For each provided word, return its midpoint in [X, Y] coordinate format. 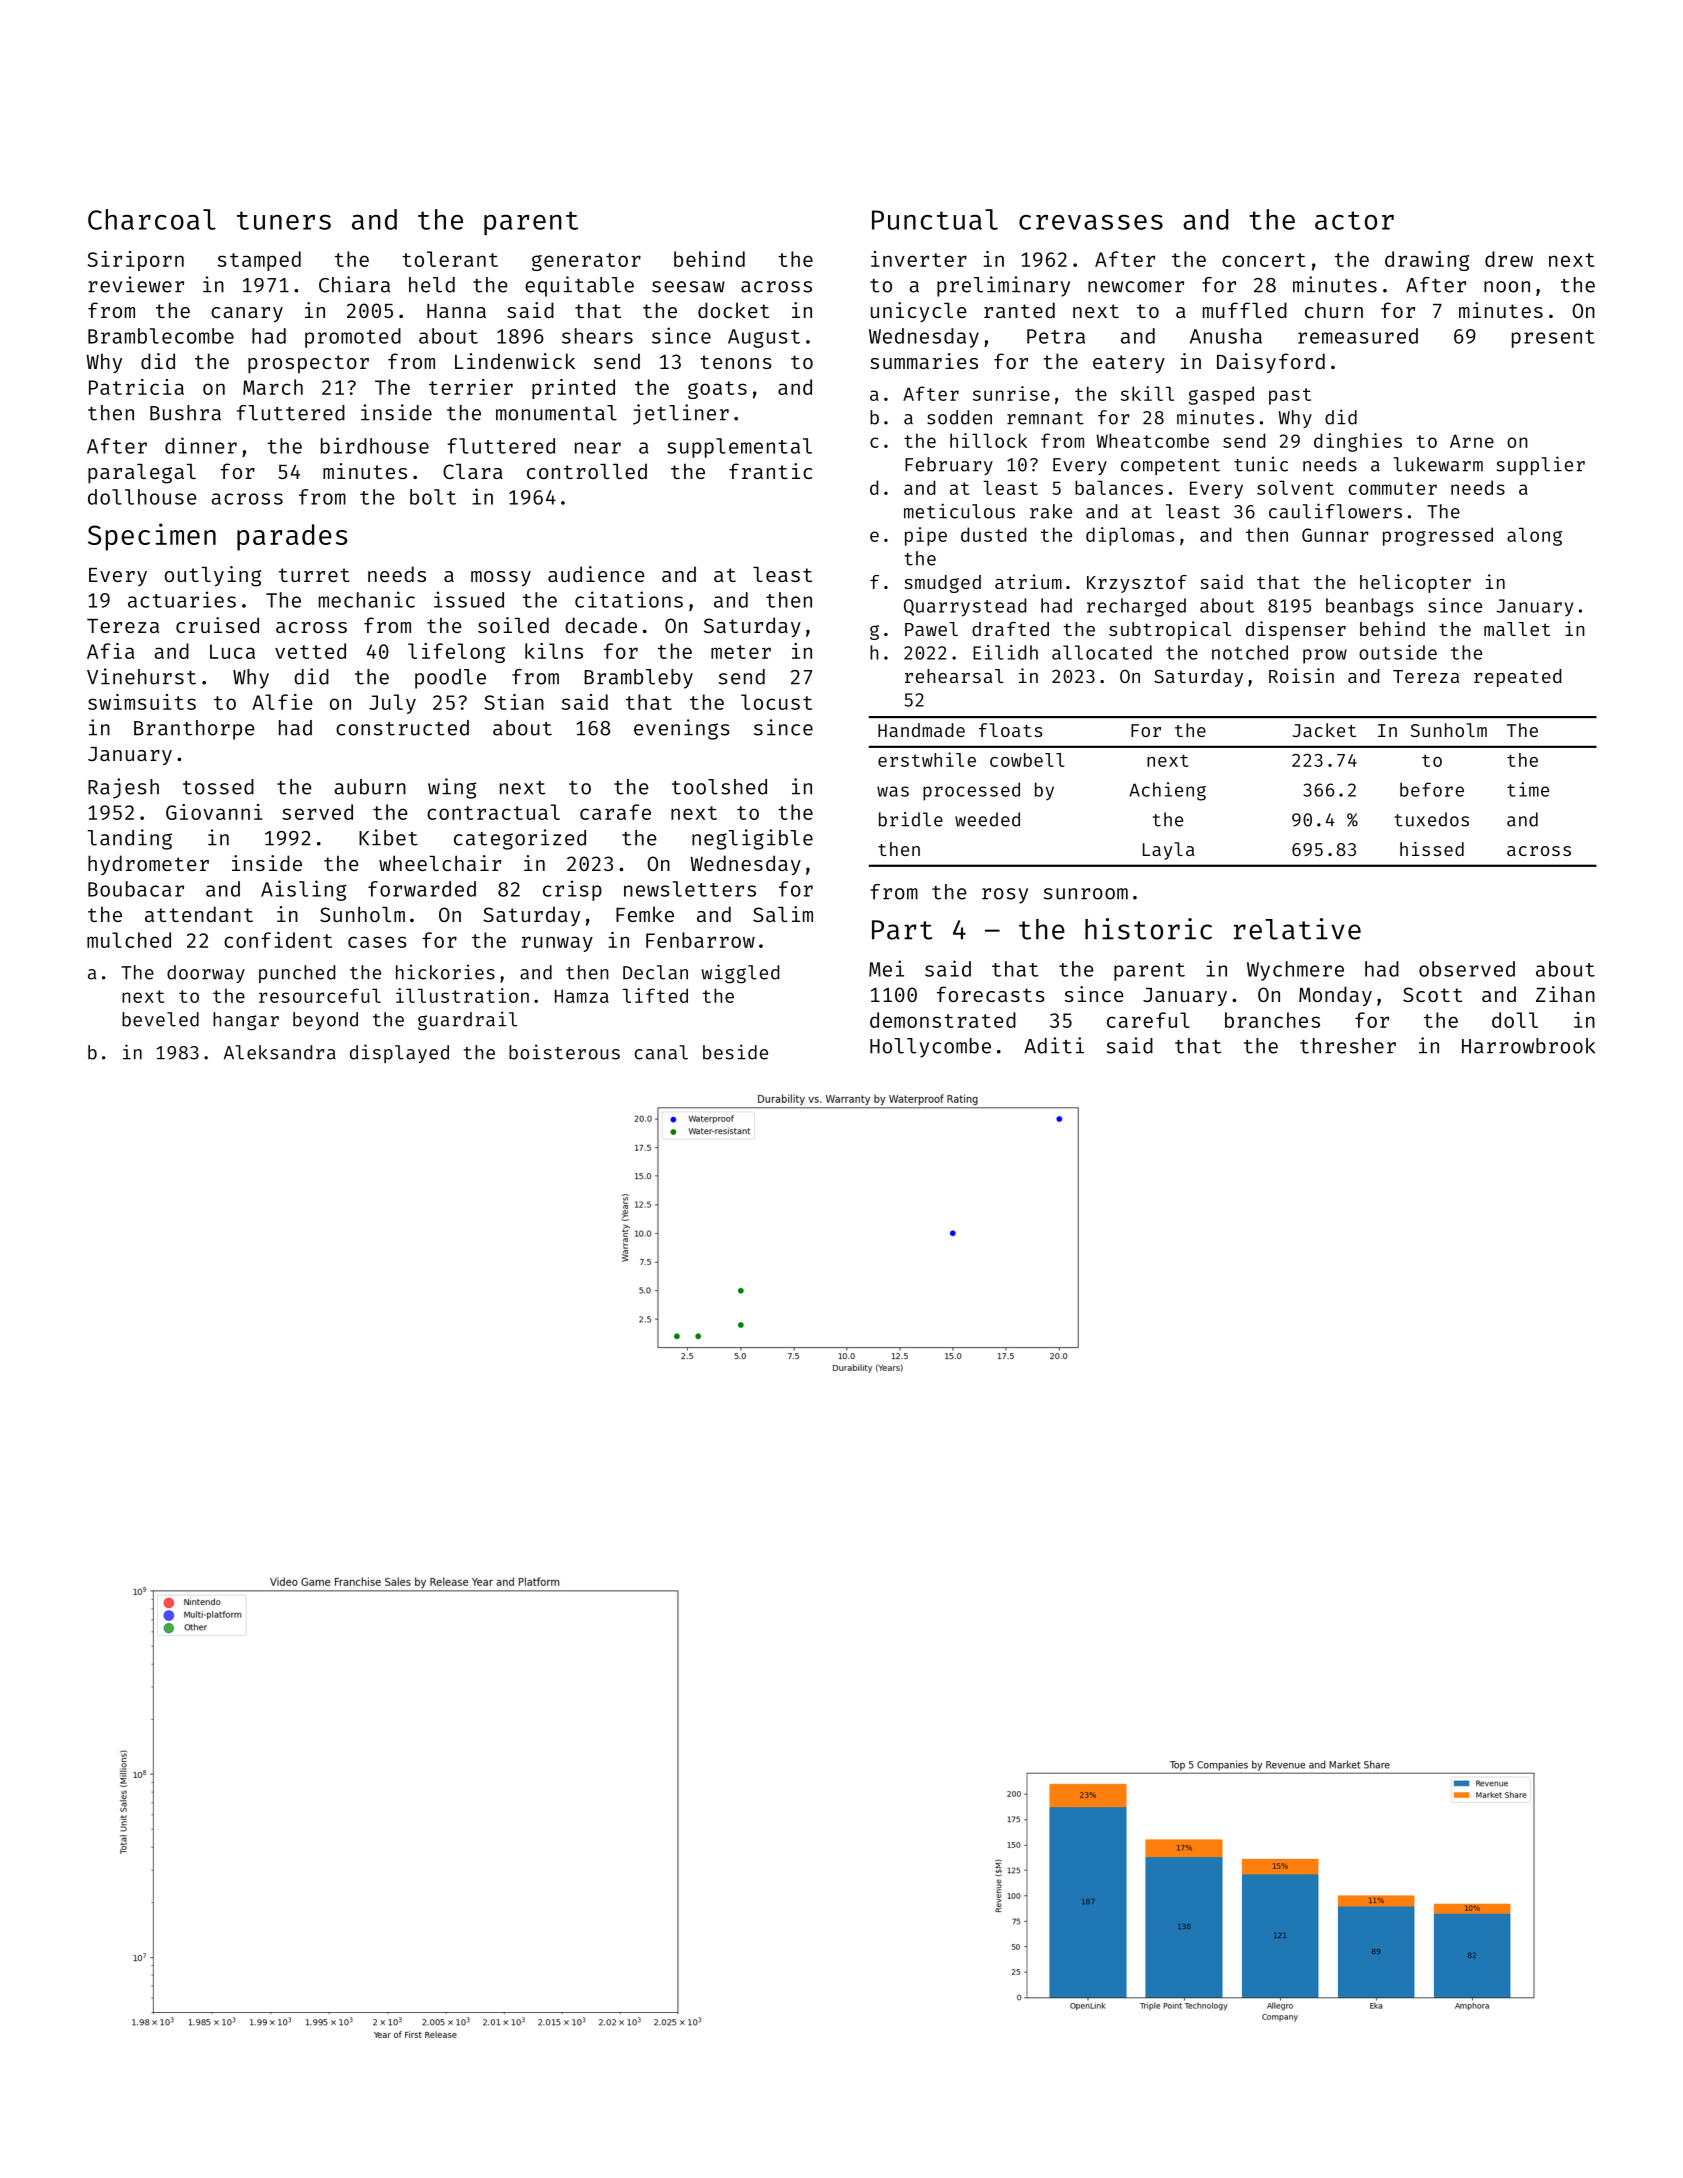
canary [247, 314]
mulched [129, 940]
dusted [993, 534]
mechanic [367, 599]
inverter [919, 259]
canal [661, 1052]
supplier [1541, 465]
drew [1509, 259]
